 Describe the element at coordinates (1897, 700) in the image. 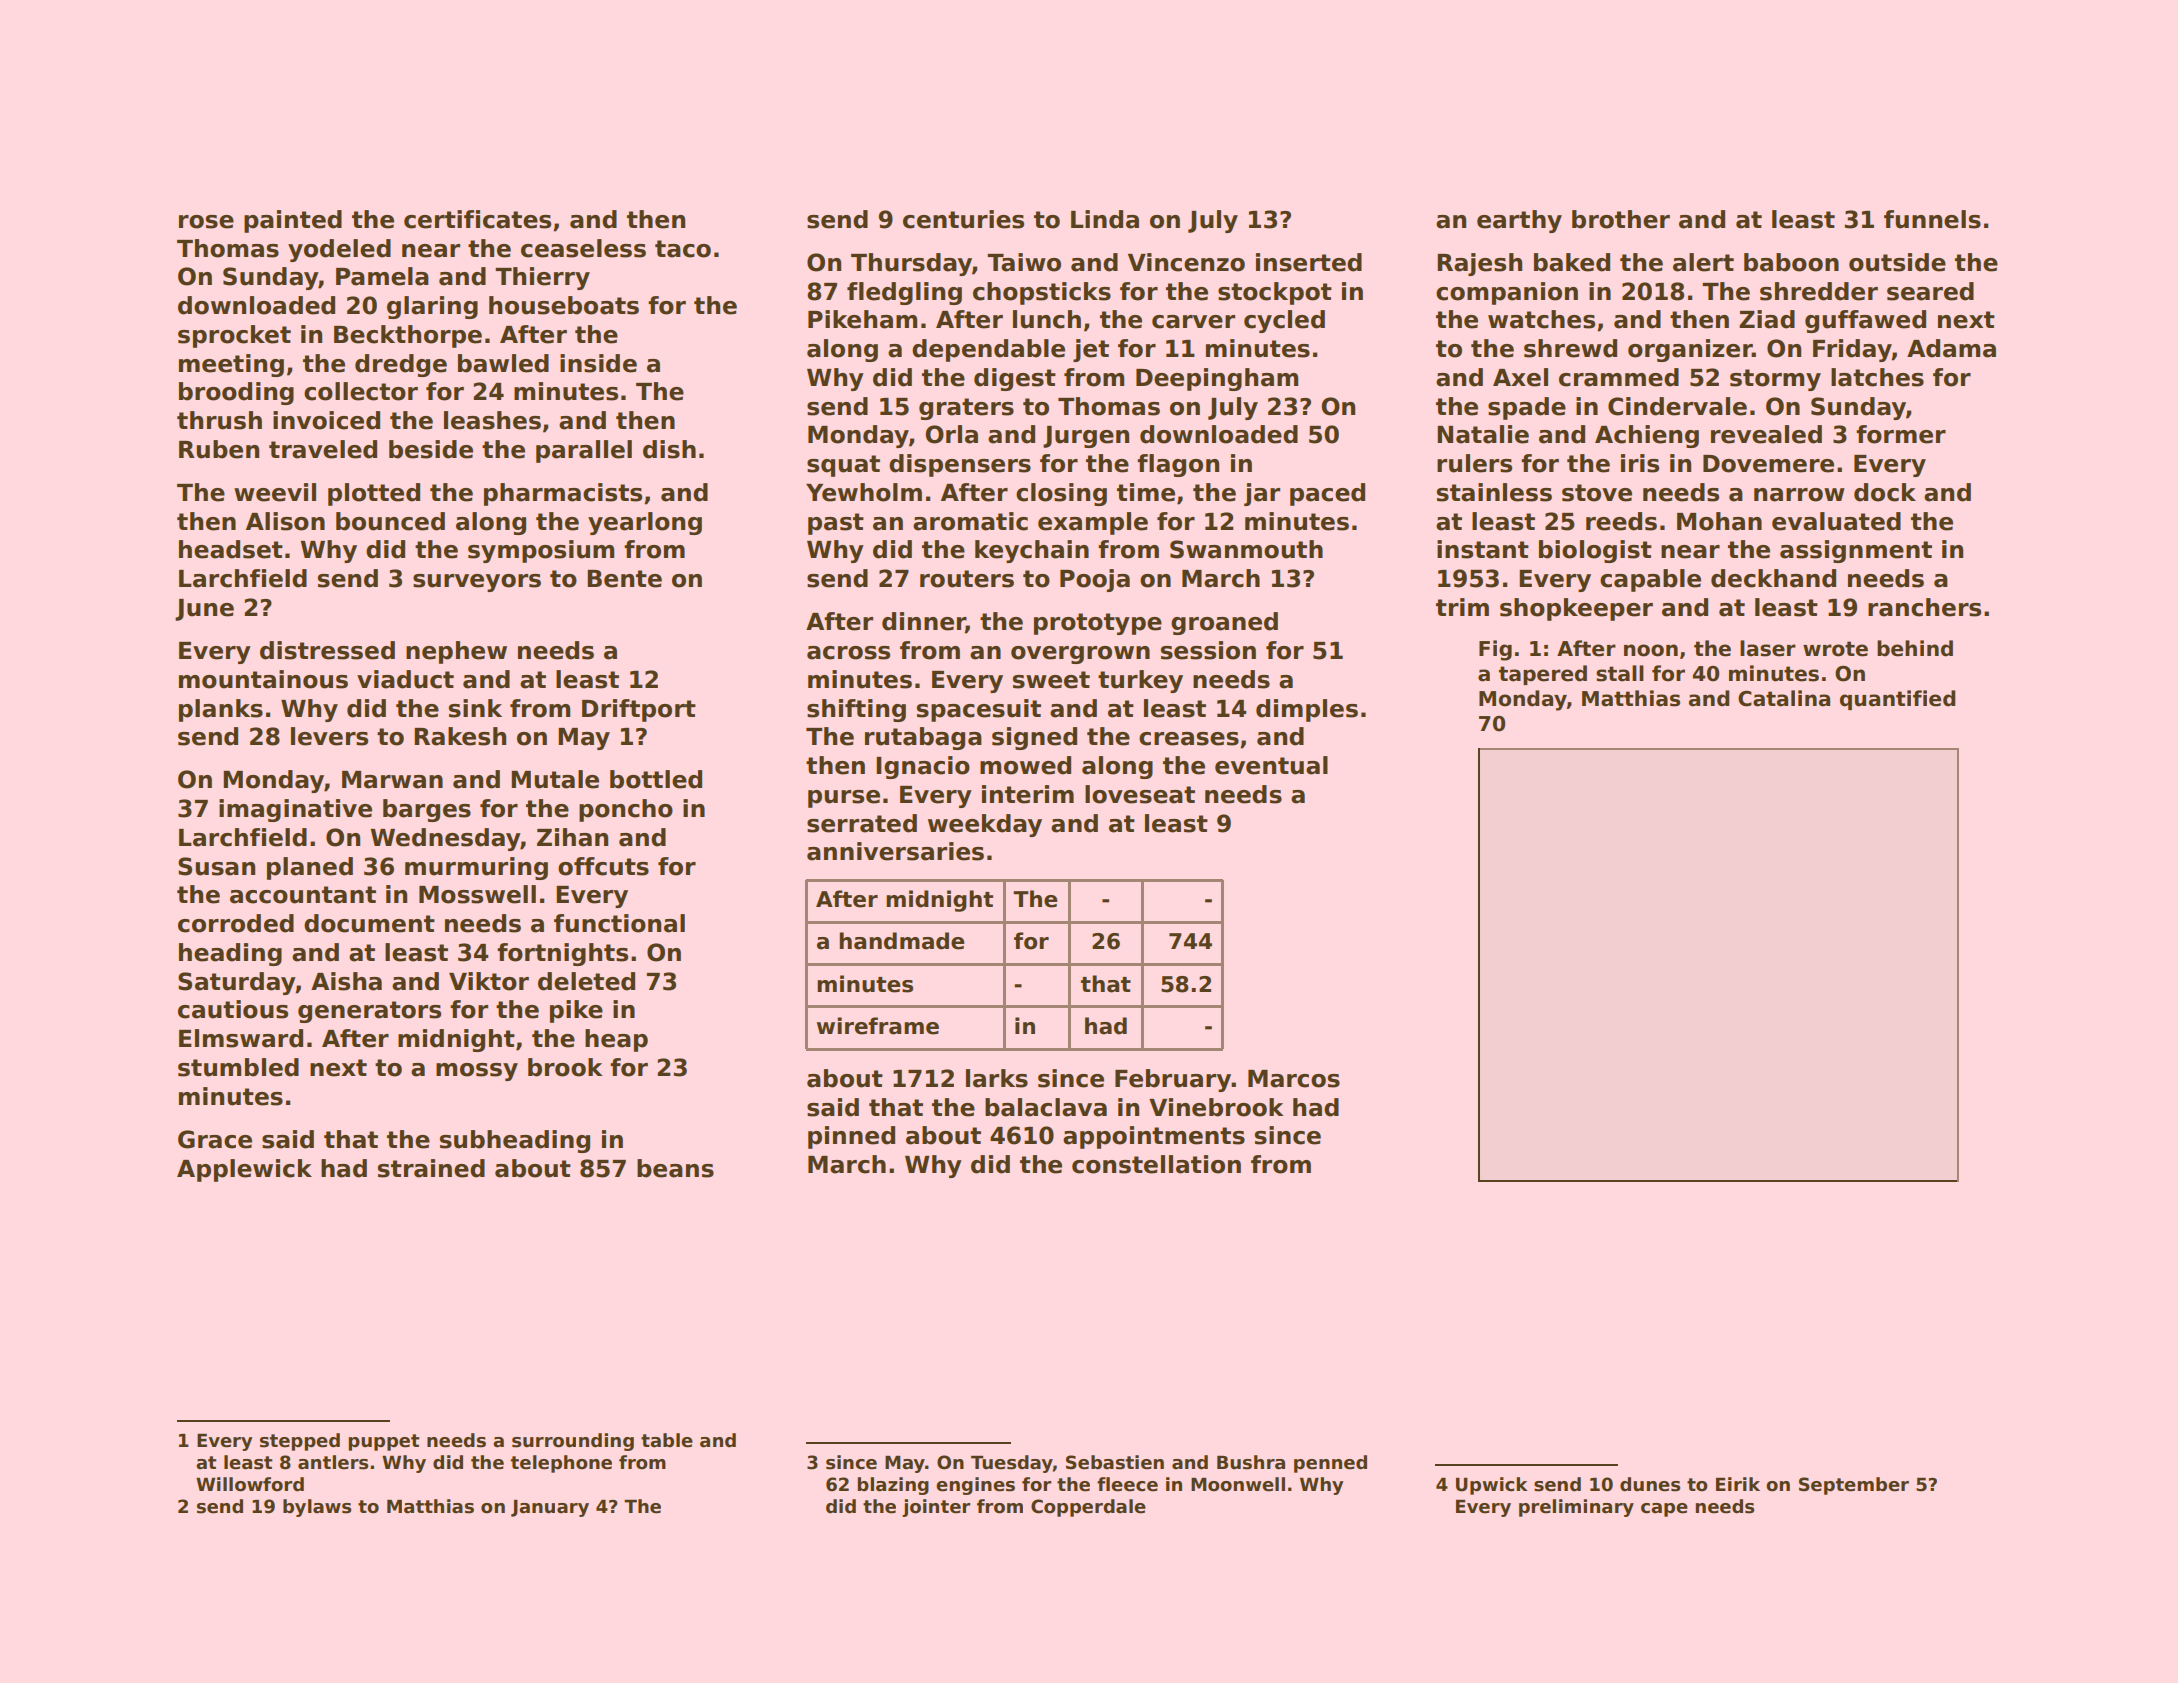

I see `quantified` at that location.
